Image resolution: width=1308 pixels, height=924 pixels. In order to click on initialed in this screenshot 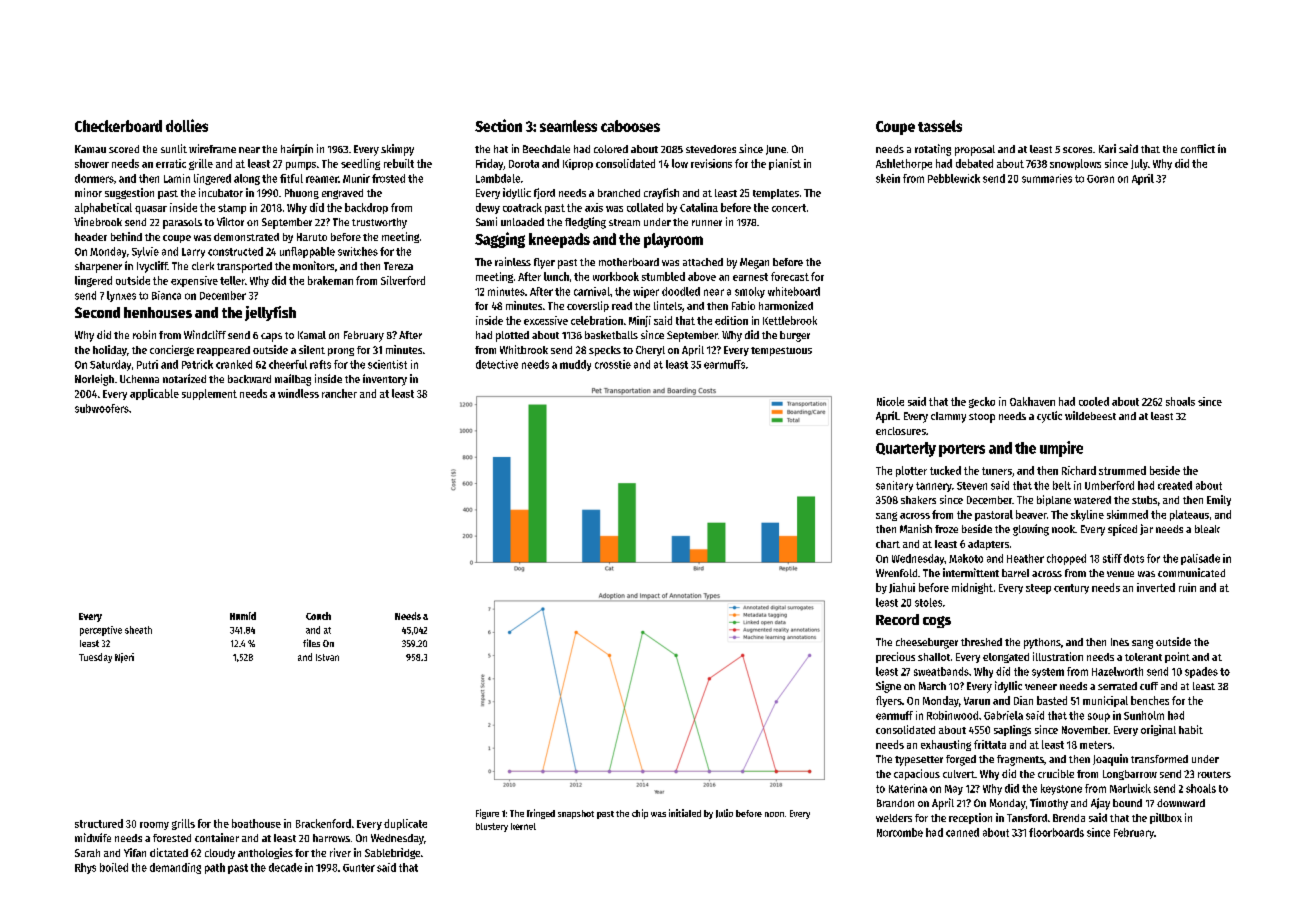, I will do `click(685, 813)`.
